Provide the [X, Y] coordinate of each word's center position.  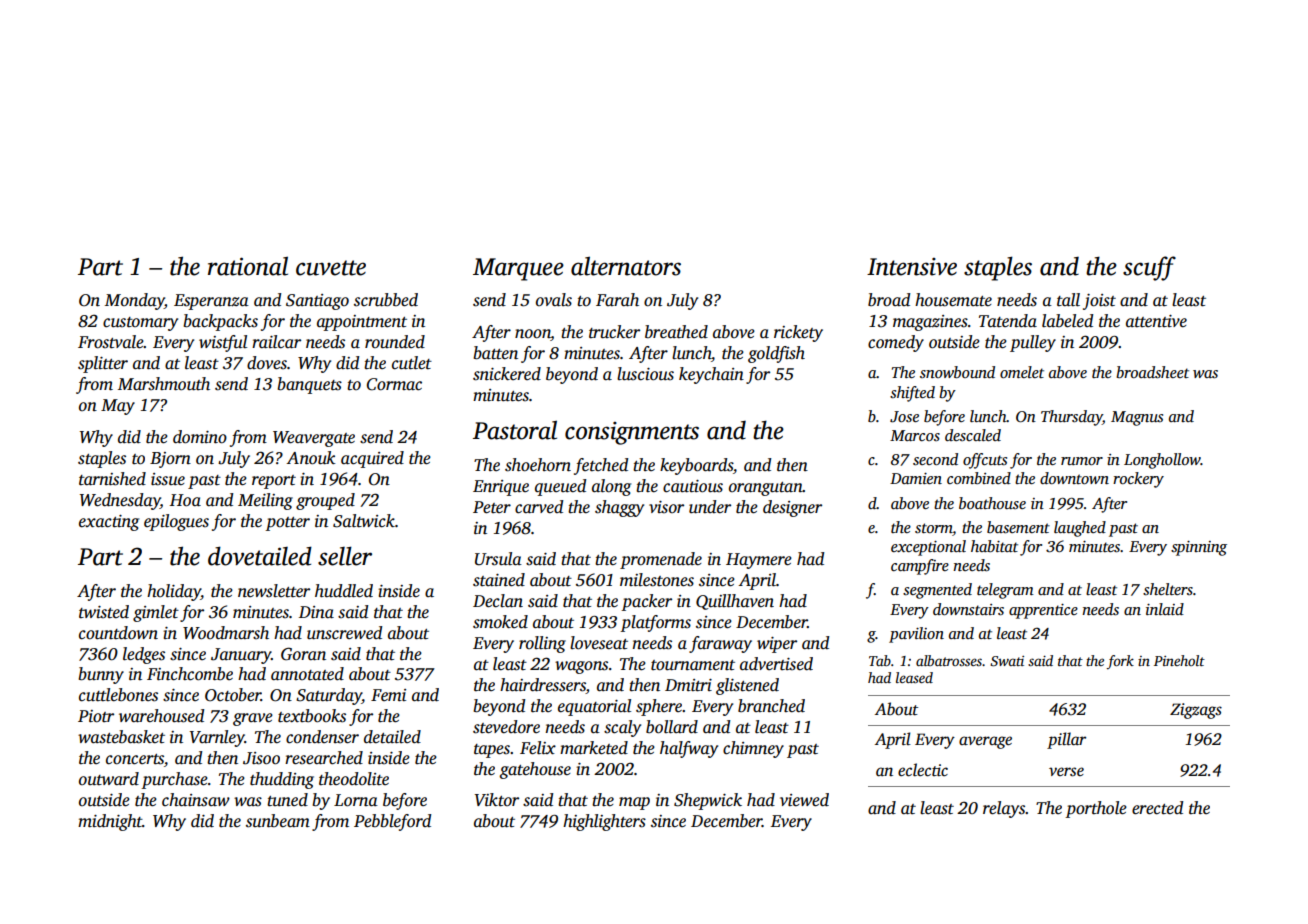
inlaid [1165, 609]
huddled [344, 591]
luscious [645, 374]
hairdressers [543, 686]
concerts [135, 759]
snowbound [957, 372]
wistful [223, 343]
